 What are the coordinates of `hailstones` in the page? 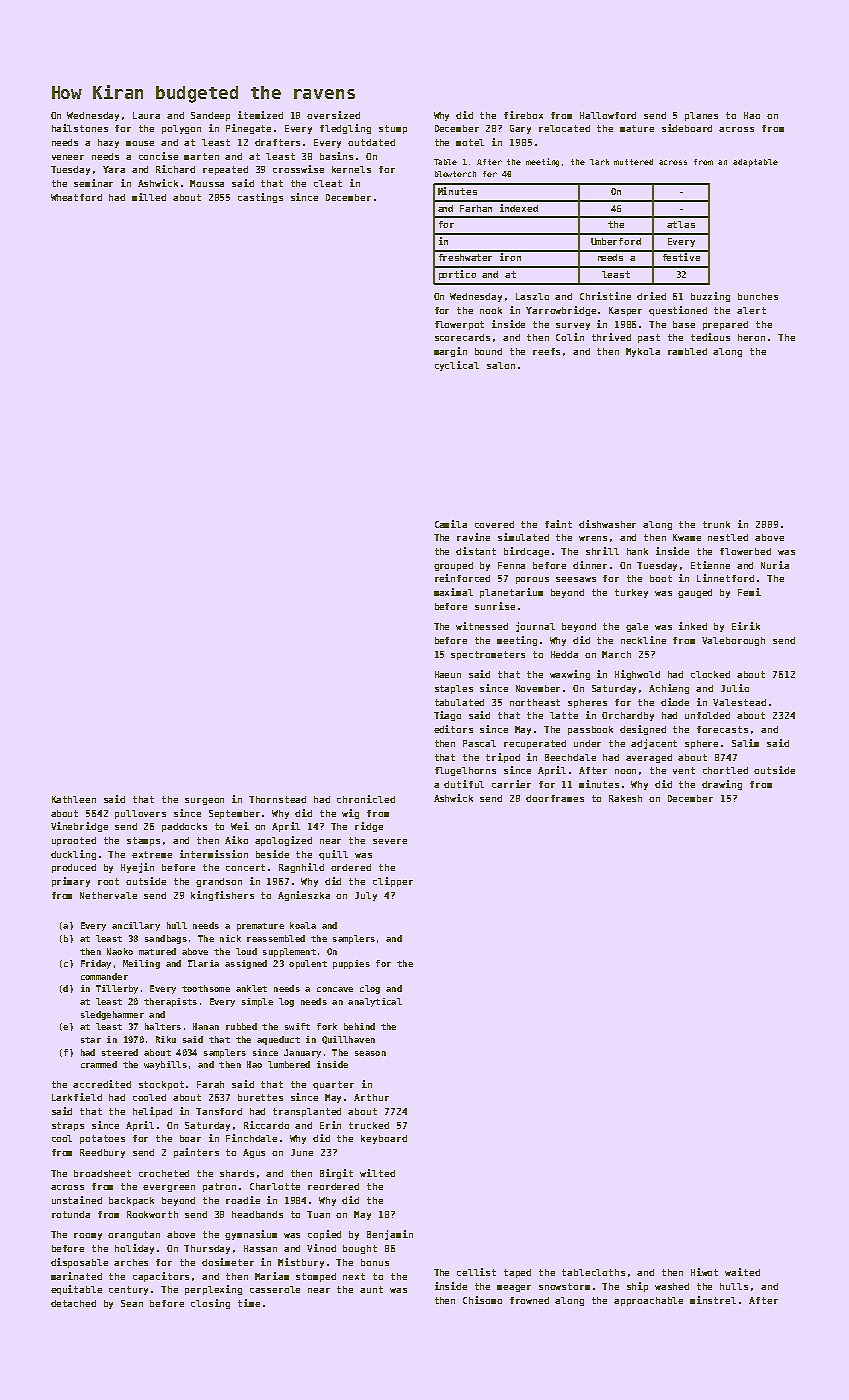 It's located at (80, 128).
